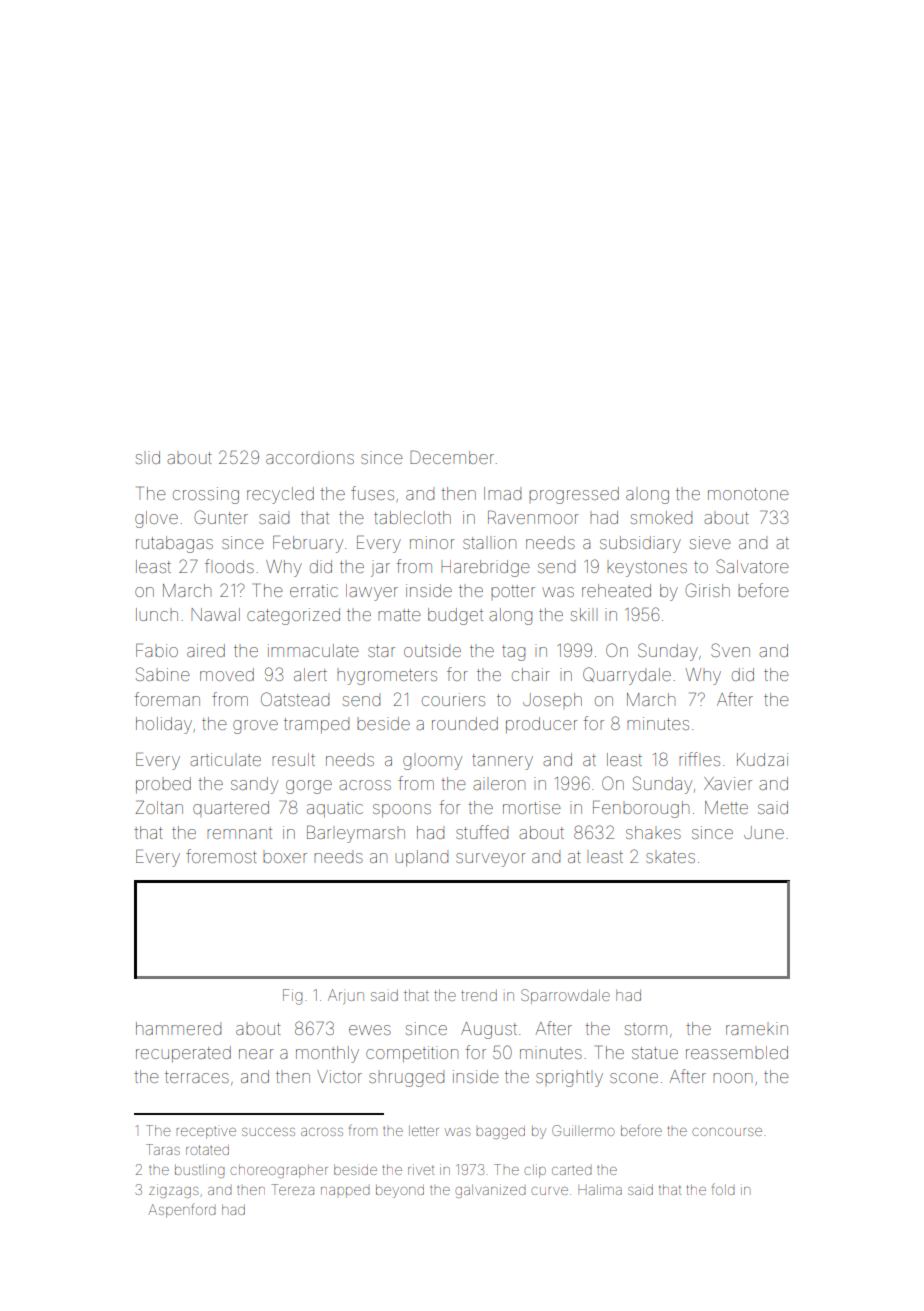 Image resolution: width=924 pixels, height=1311 pixels. I want to click on remnant, so click(239, 833).
